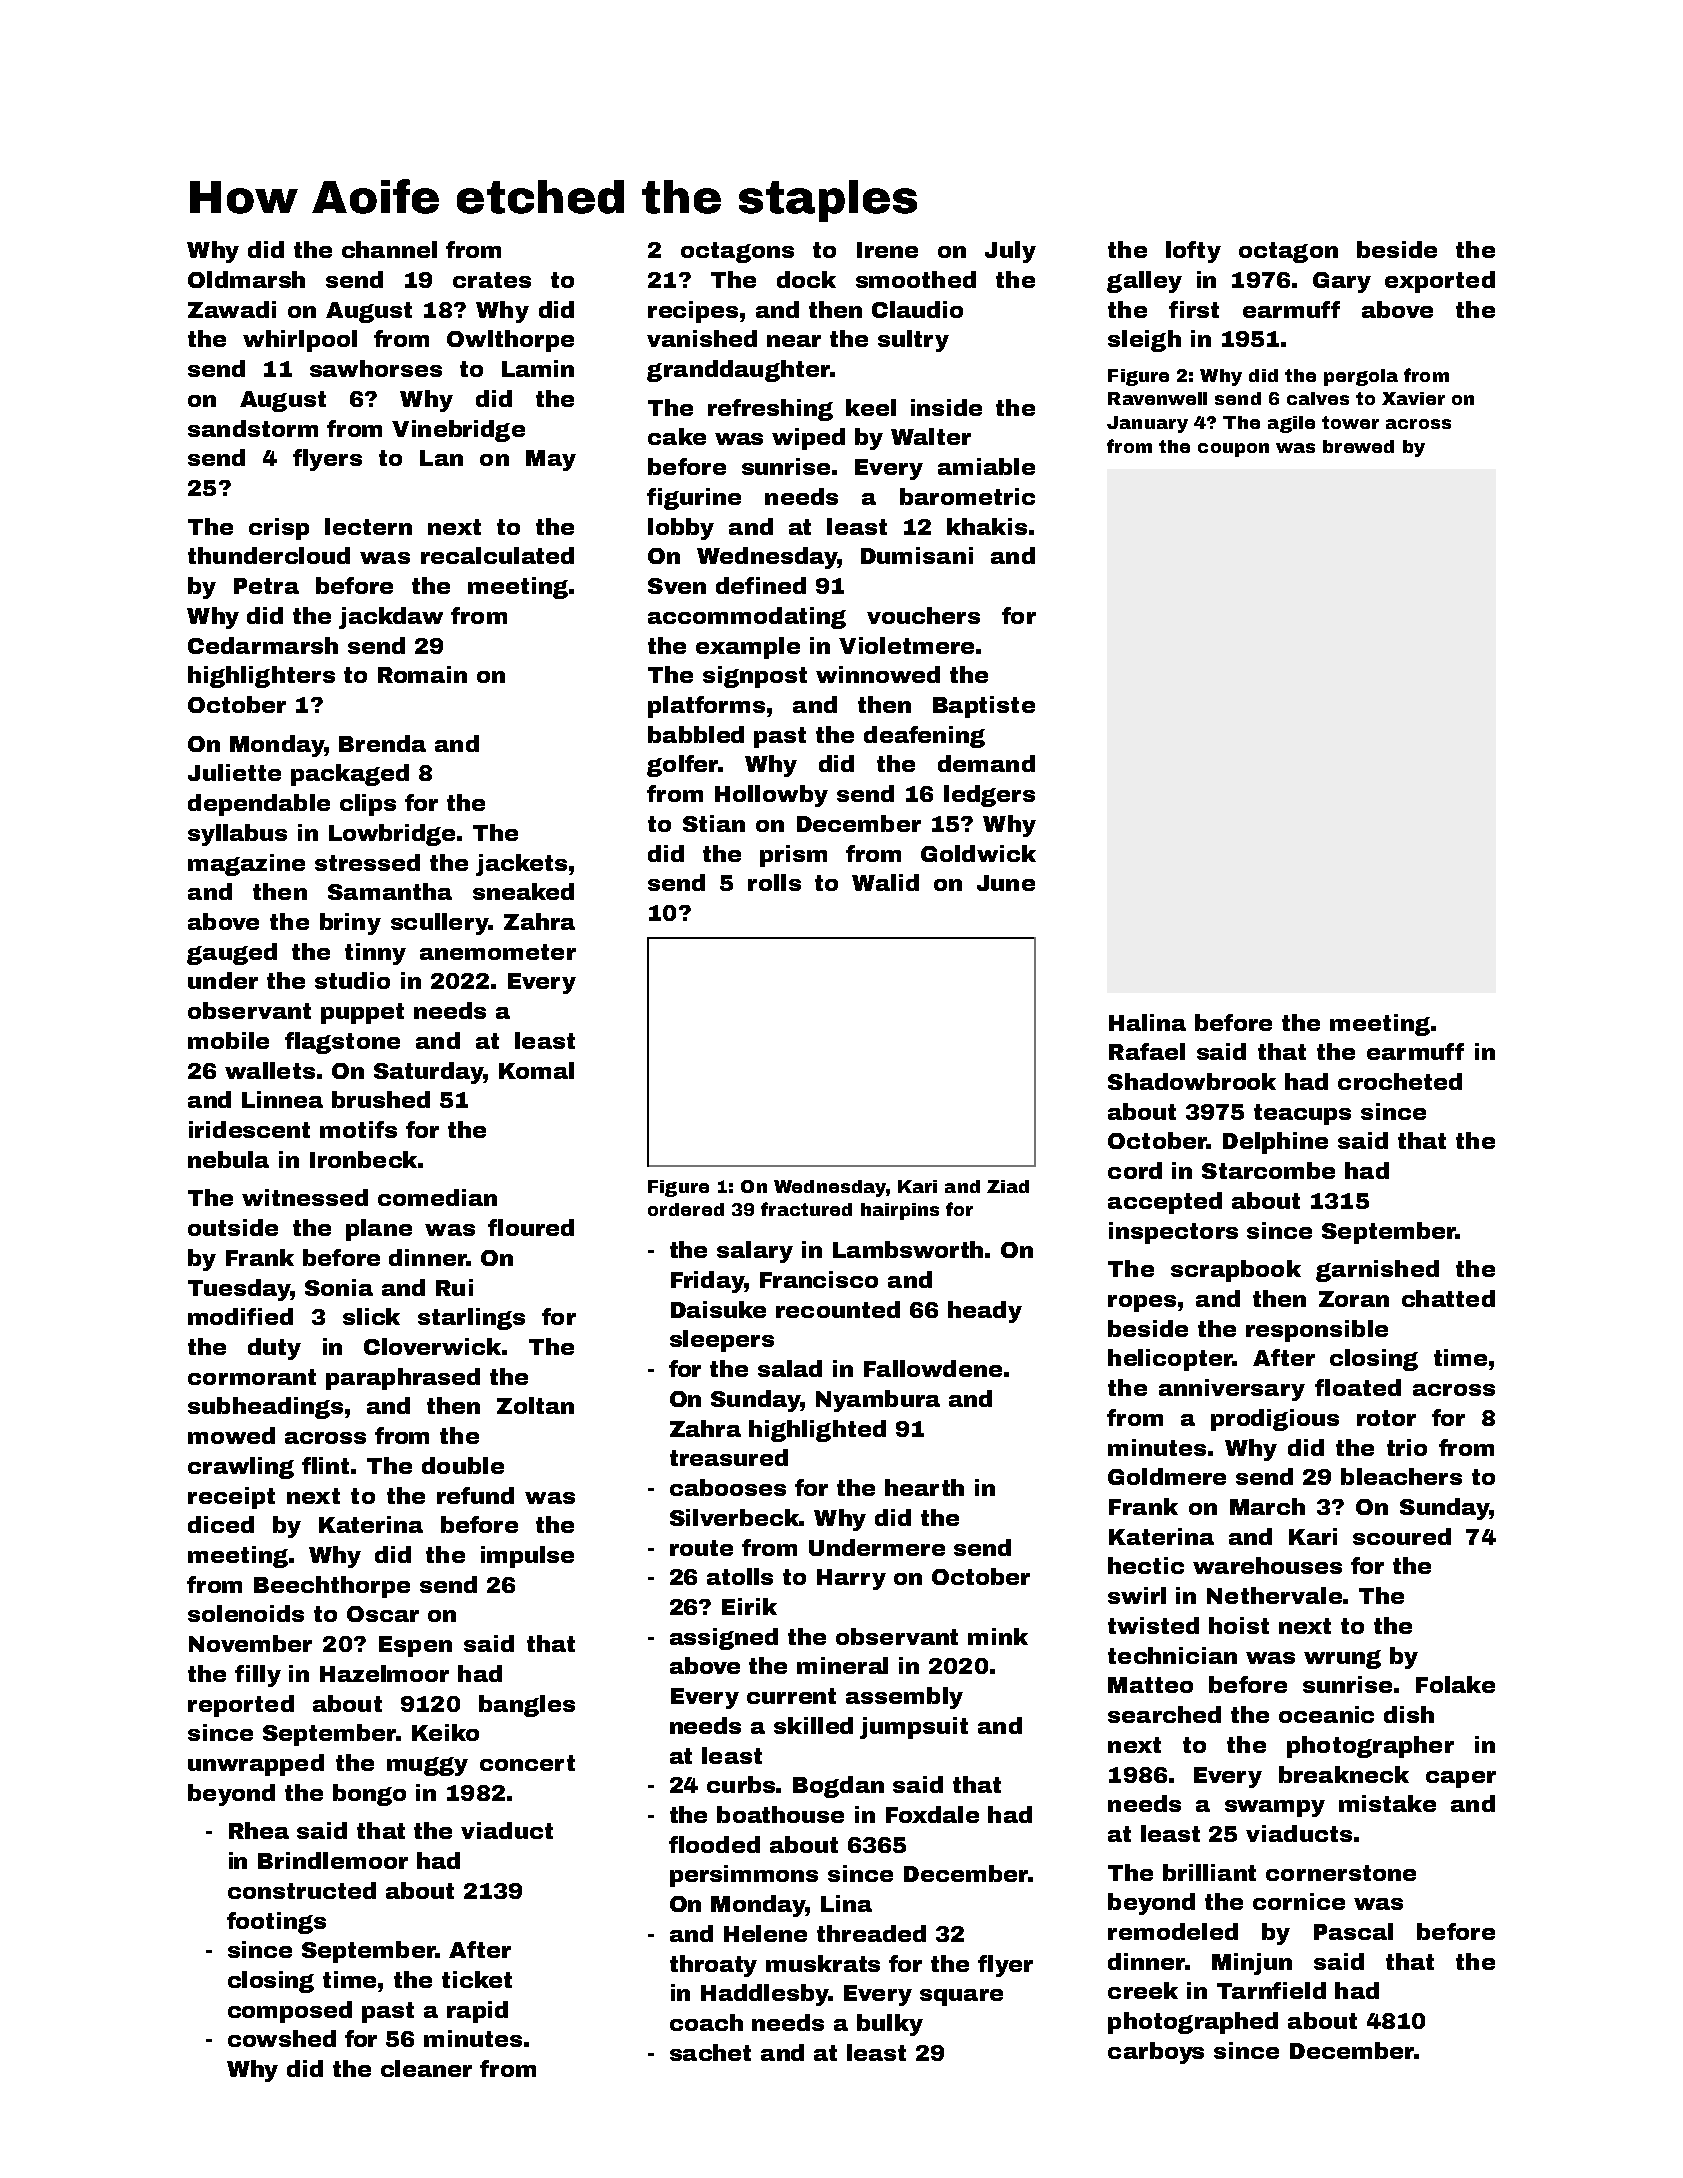  I want to click on comedian, so click(437, 1197).
